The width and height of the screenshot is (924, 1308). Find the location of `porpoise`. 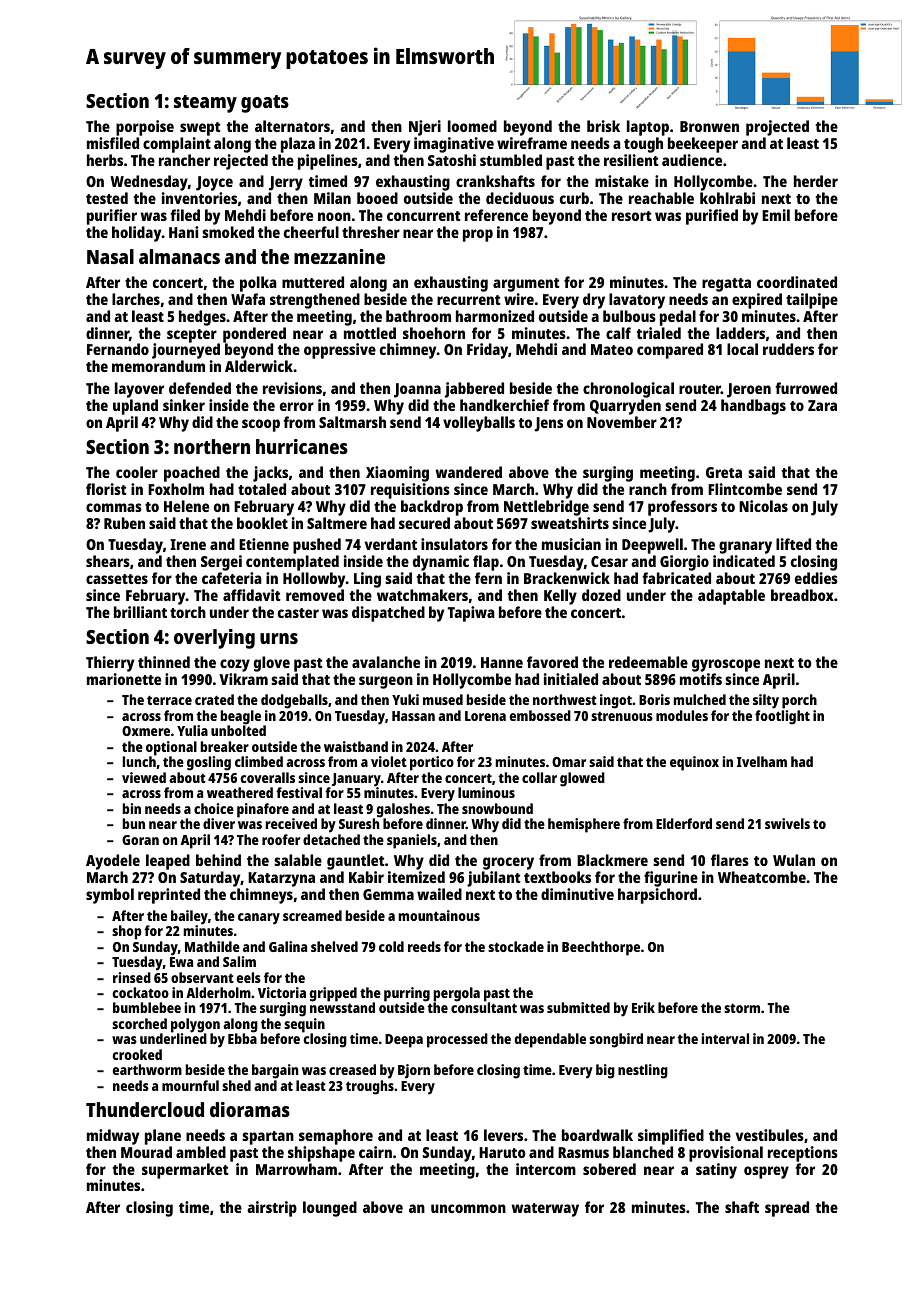

porpoise is located at coordinates (145, 128).
